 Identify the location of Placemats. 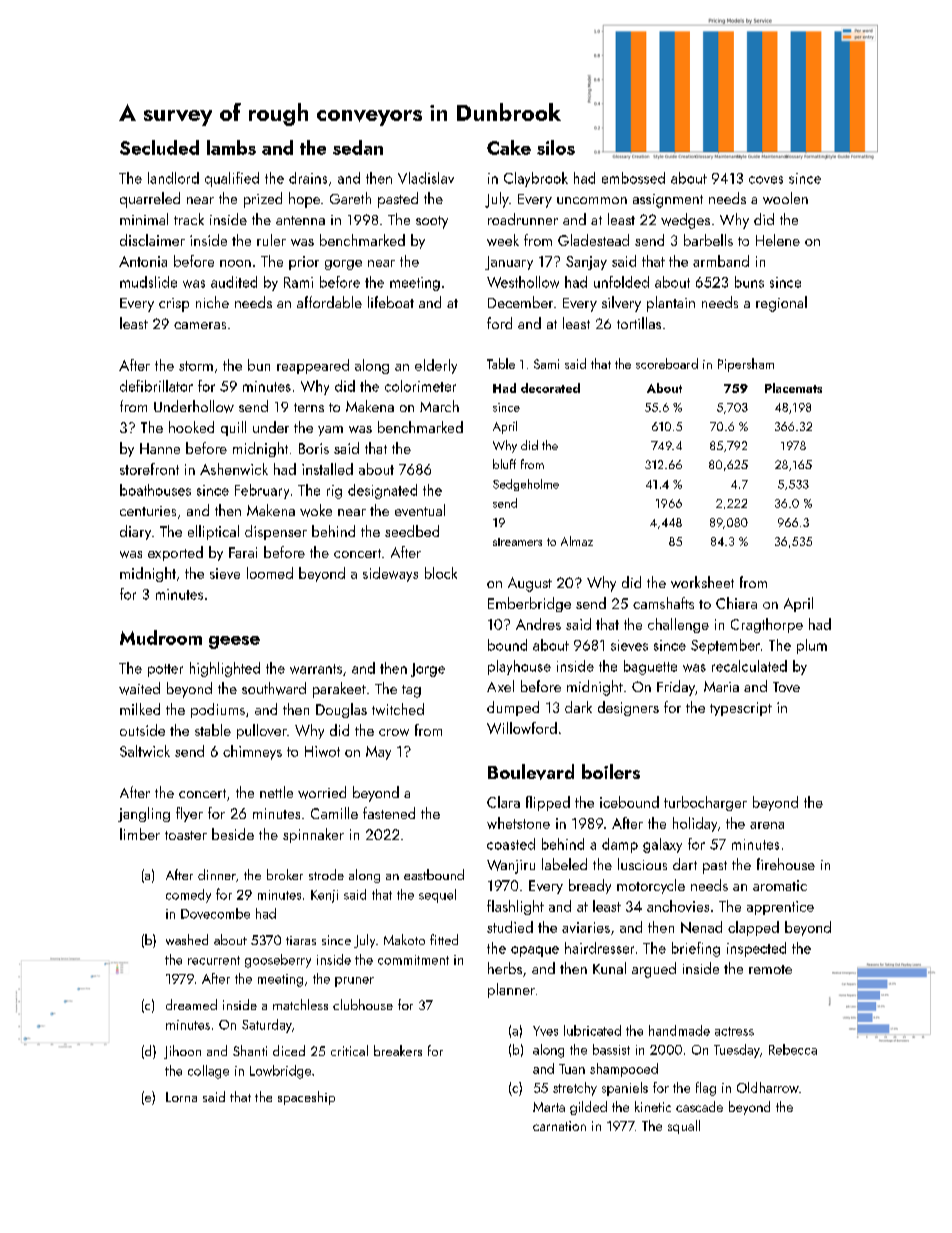
(793, 388).
